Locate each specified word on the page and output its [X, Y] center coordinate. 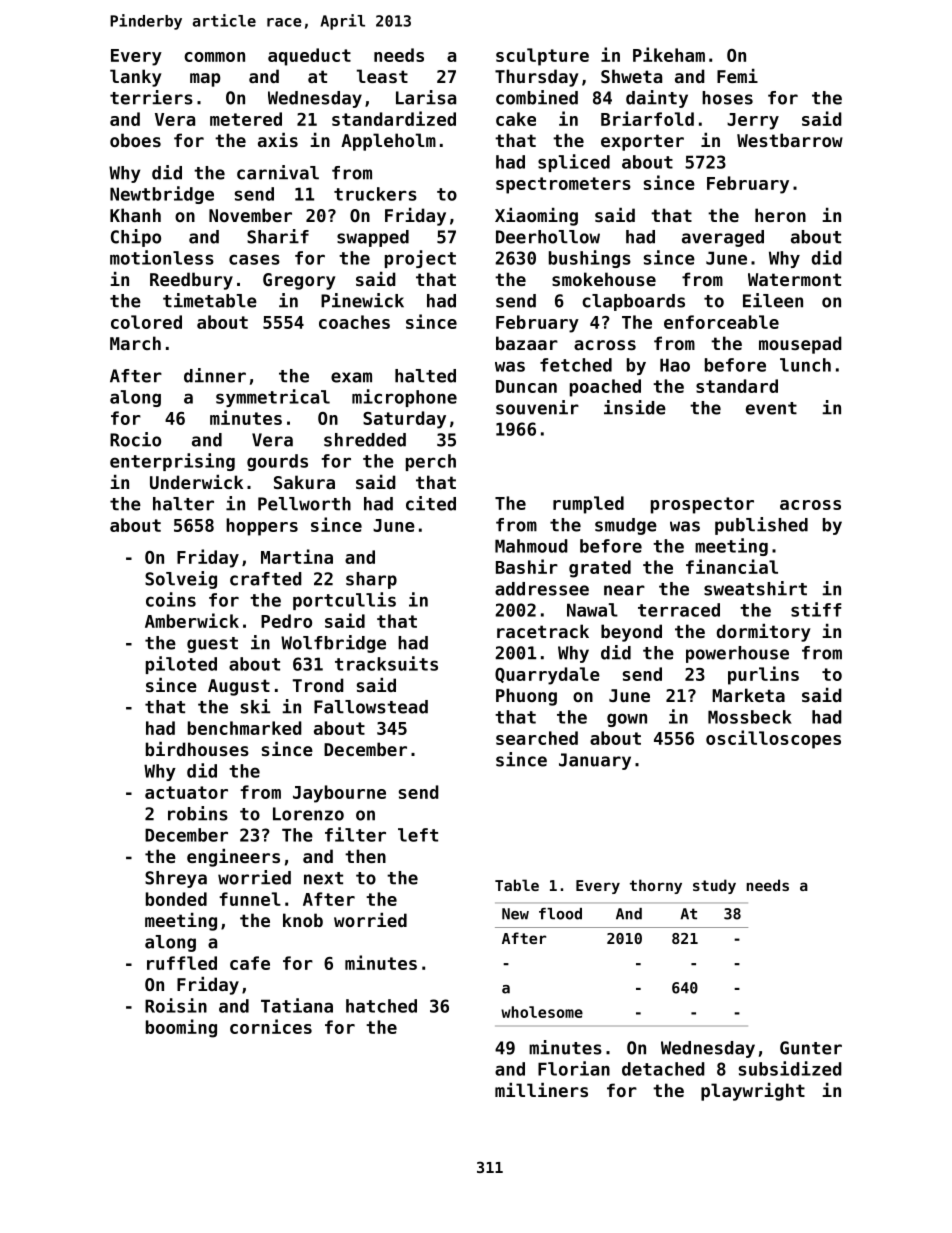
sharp [371, 580]
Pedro [286, 621]
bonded [176, 899]
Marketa [748, 695]
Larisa [426, 97]
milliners [541, 1090]
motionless [162, 257]
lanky [136, 78]
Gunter [811, 1048]
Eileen [773, 300]
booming [181, 1028]
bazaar [527, 343]
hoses [727, 98]
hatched [381, 1006]
